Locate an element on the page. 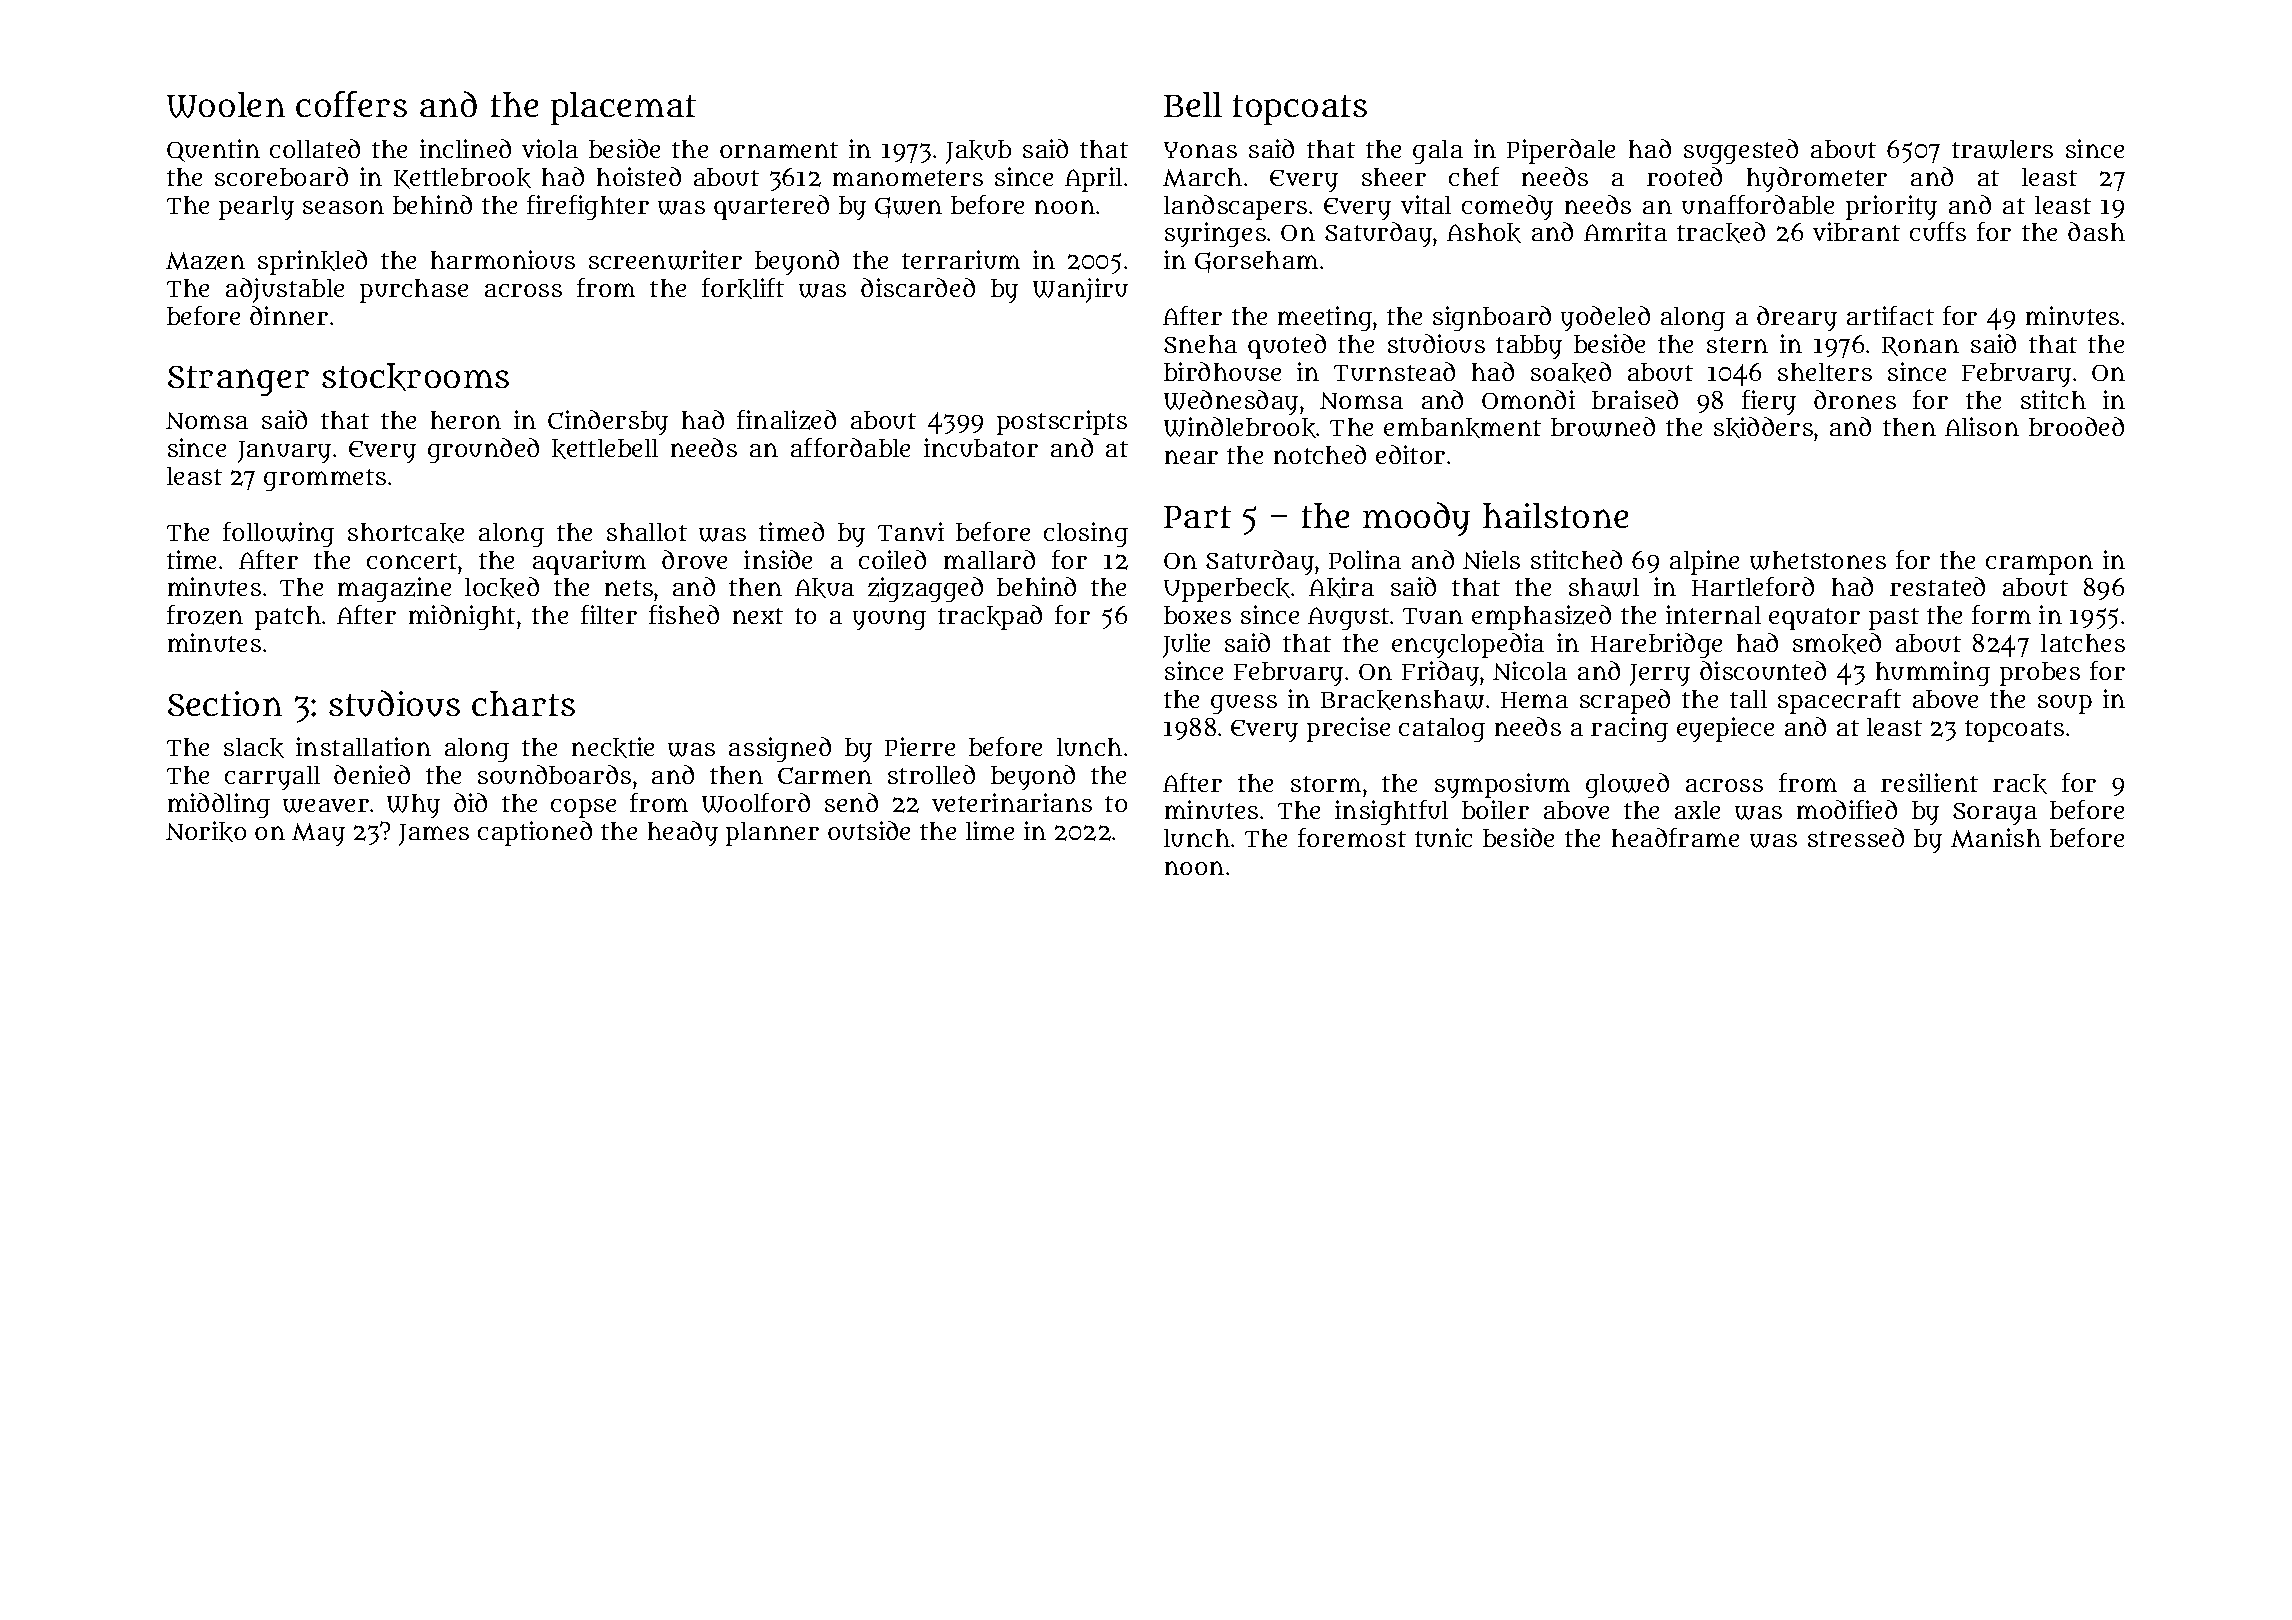 The height and width of the image is (1620, 2292). placemat is located at coordinates (623, 108).
